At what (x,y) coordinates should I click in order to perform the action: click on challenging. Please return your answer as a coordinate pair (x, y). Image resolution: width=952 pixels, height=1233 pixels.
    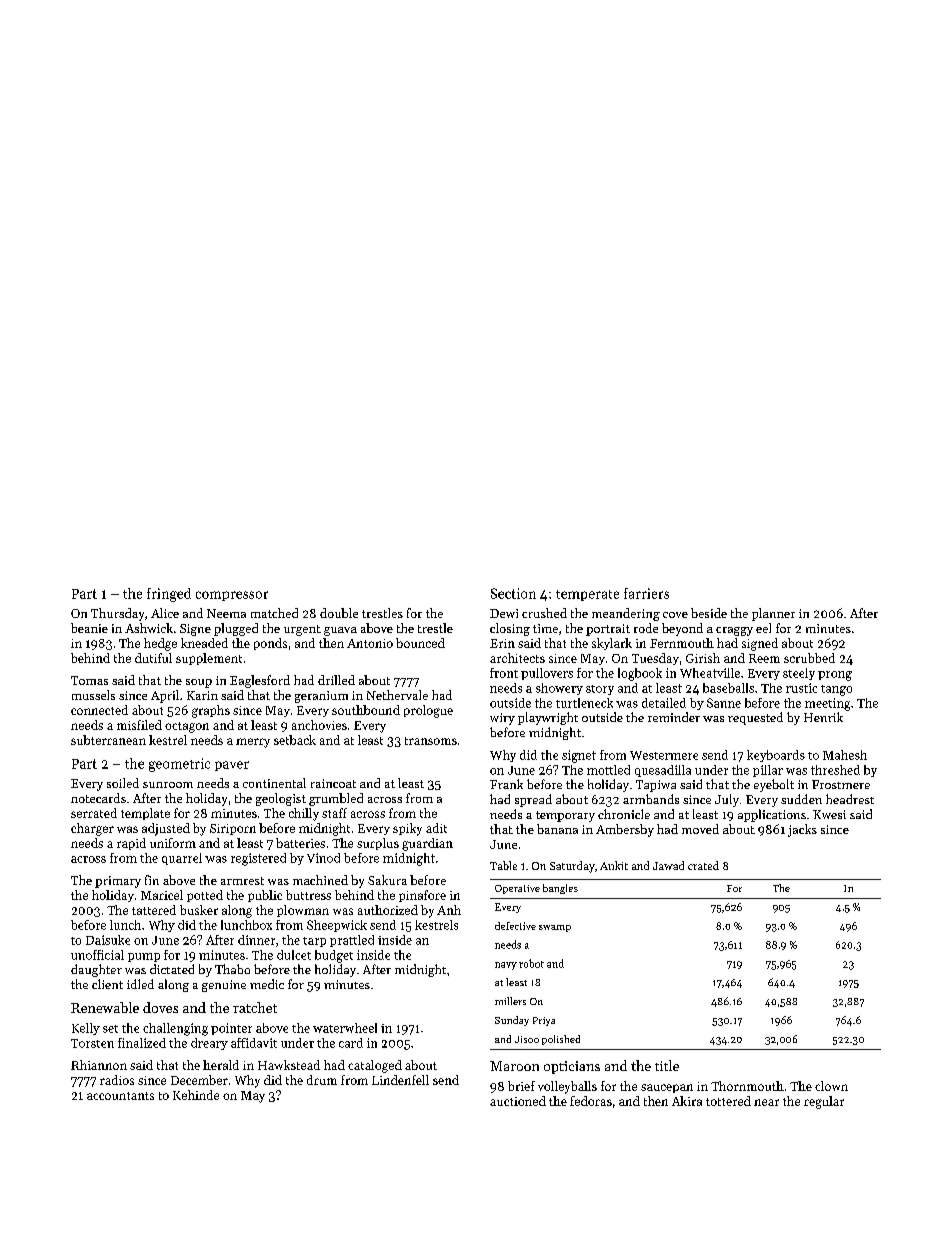
    Looking at the image, I should click on (175, 1029).
